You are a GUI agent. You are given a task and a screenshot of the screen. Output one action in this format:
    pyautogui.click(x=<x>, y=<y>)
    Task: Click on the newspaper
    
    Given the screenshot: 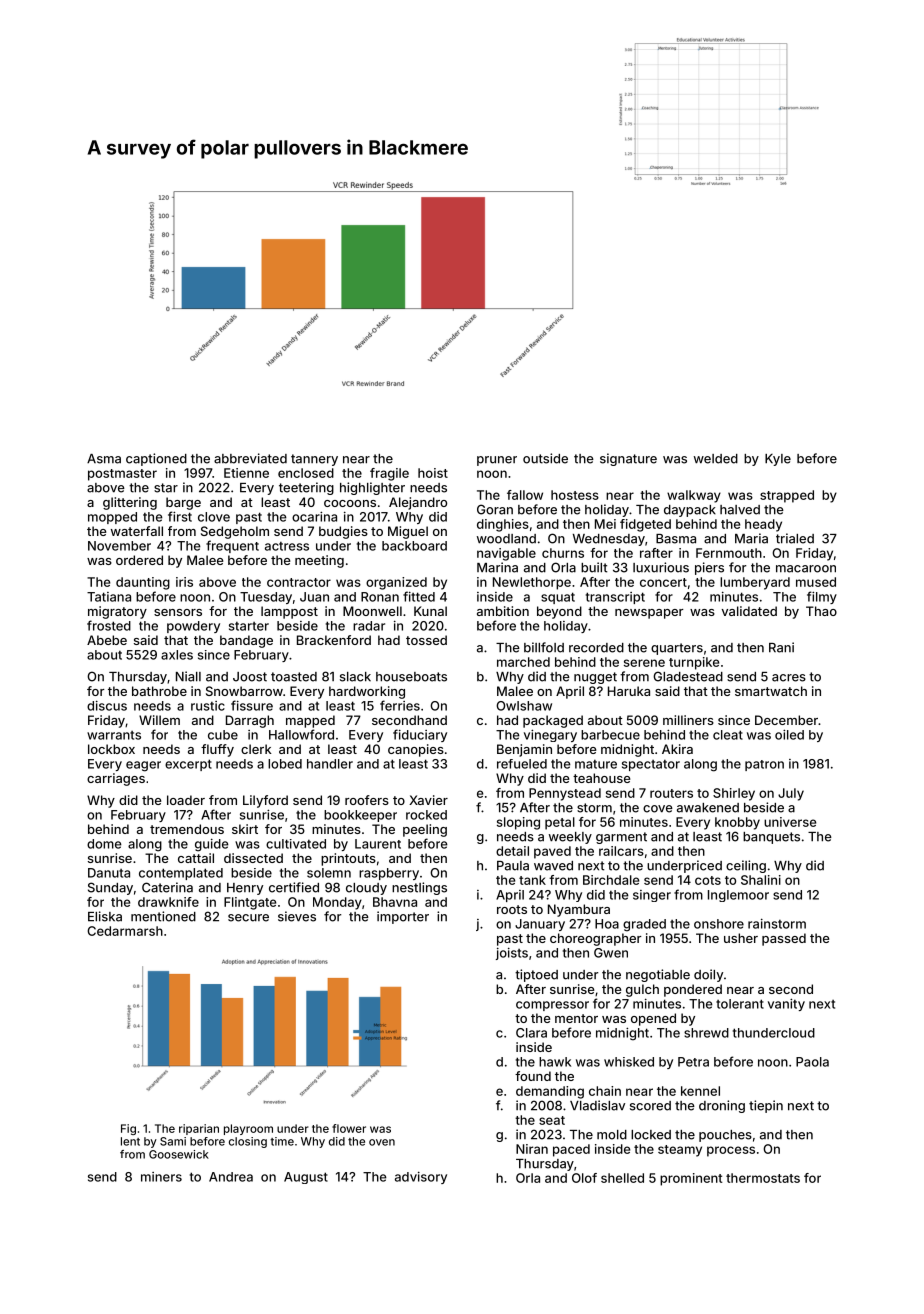 What is the action you would take?
    pyautogui.click(x=649, y=614)
